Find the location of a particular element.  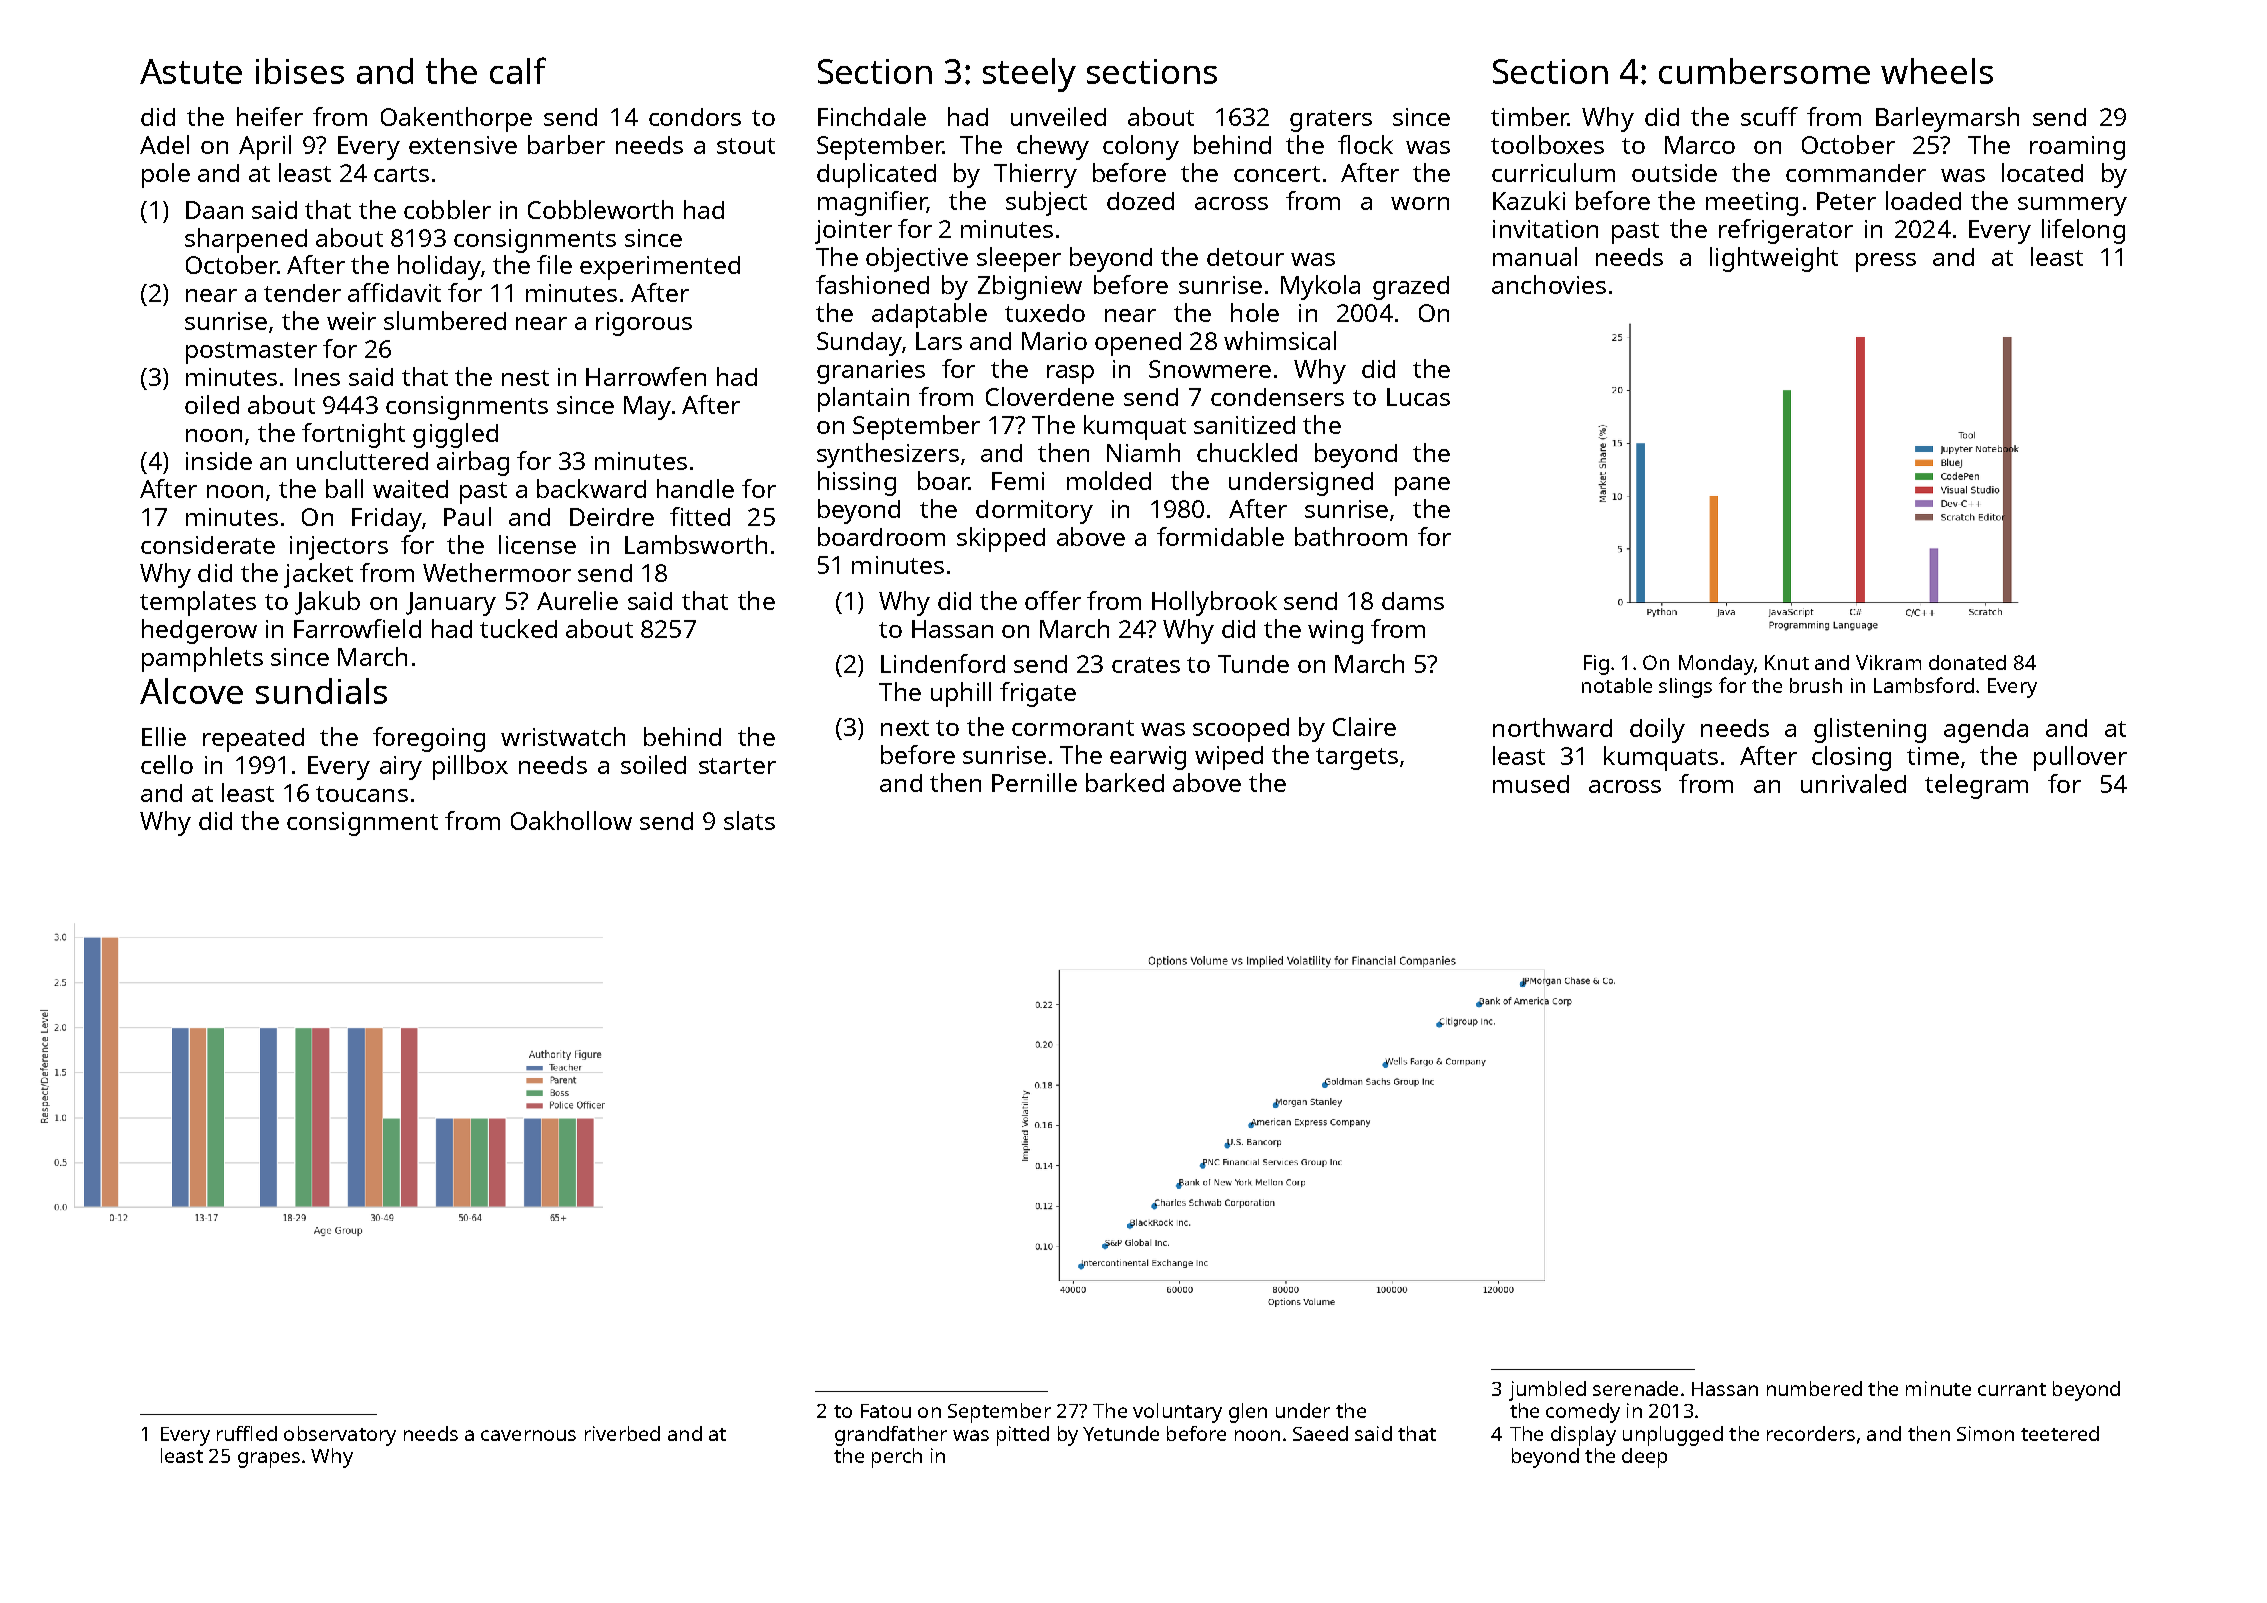

wristwatch is located at coordinates (563, 736).
